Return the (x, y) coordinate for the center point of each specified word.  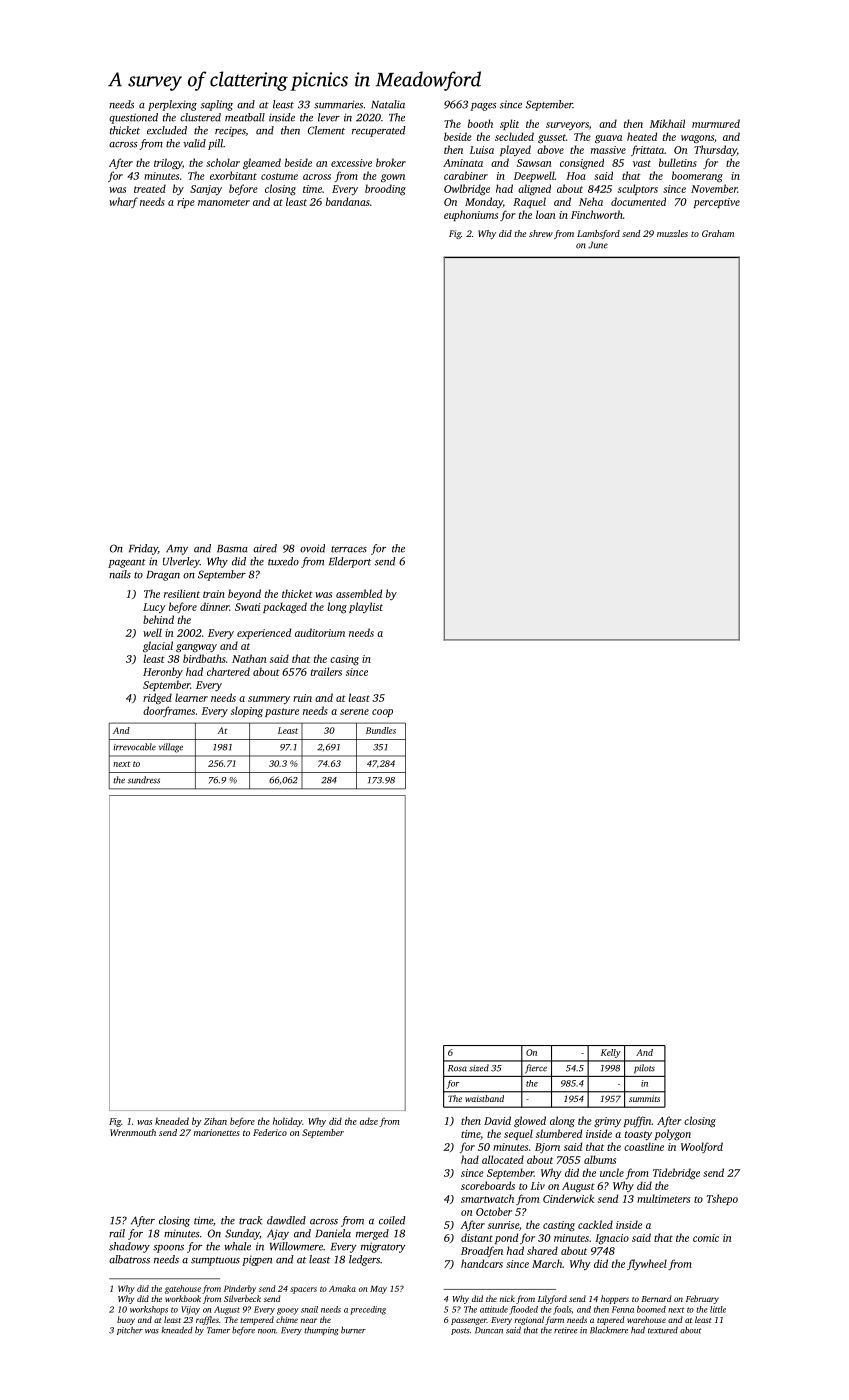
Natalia (388, 104)
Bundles (381, 730)
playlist (366, 607)
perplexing (172, 105)
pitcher (130, 1331)
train (214, 594)
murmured (716, 123)
